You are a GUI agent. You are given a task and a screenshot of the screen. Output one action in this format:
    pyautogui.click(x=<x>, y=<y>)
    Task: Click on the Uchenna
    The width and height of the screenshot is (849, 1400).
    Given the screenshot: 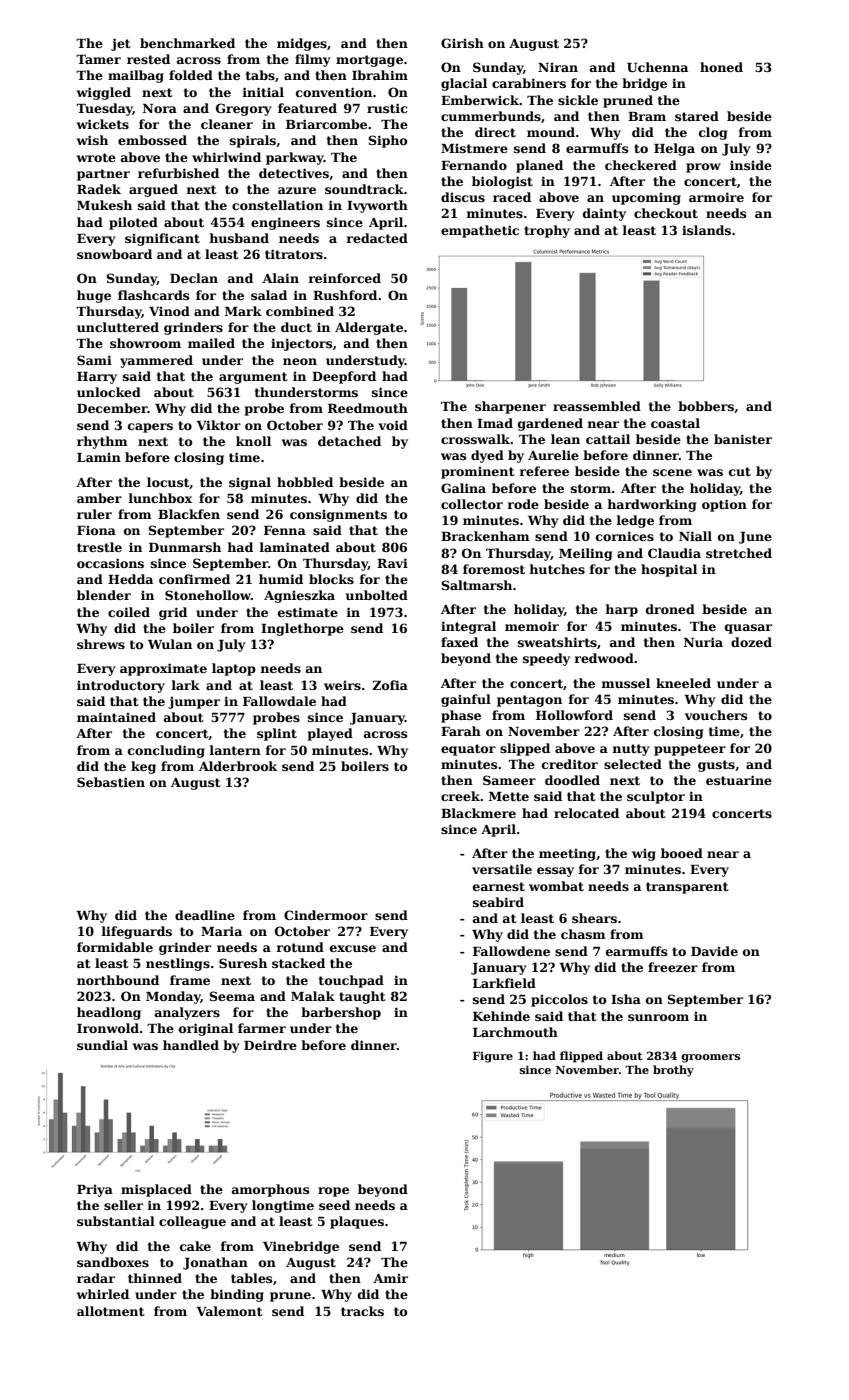 What is the action you would take?
    pyautogui.click(x=657, y=67)
